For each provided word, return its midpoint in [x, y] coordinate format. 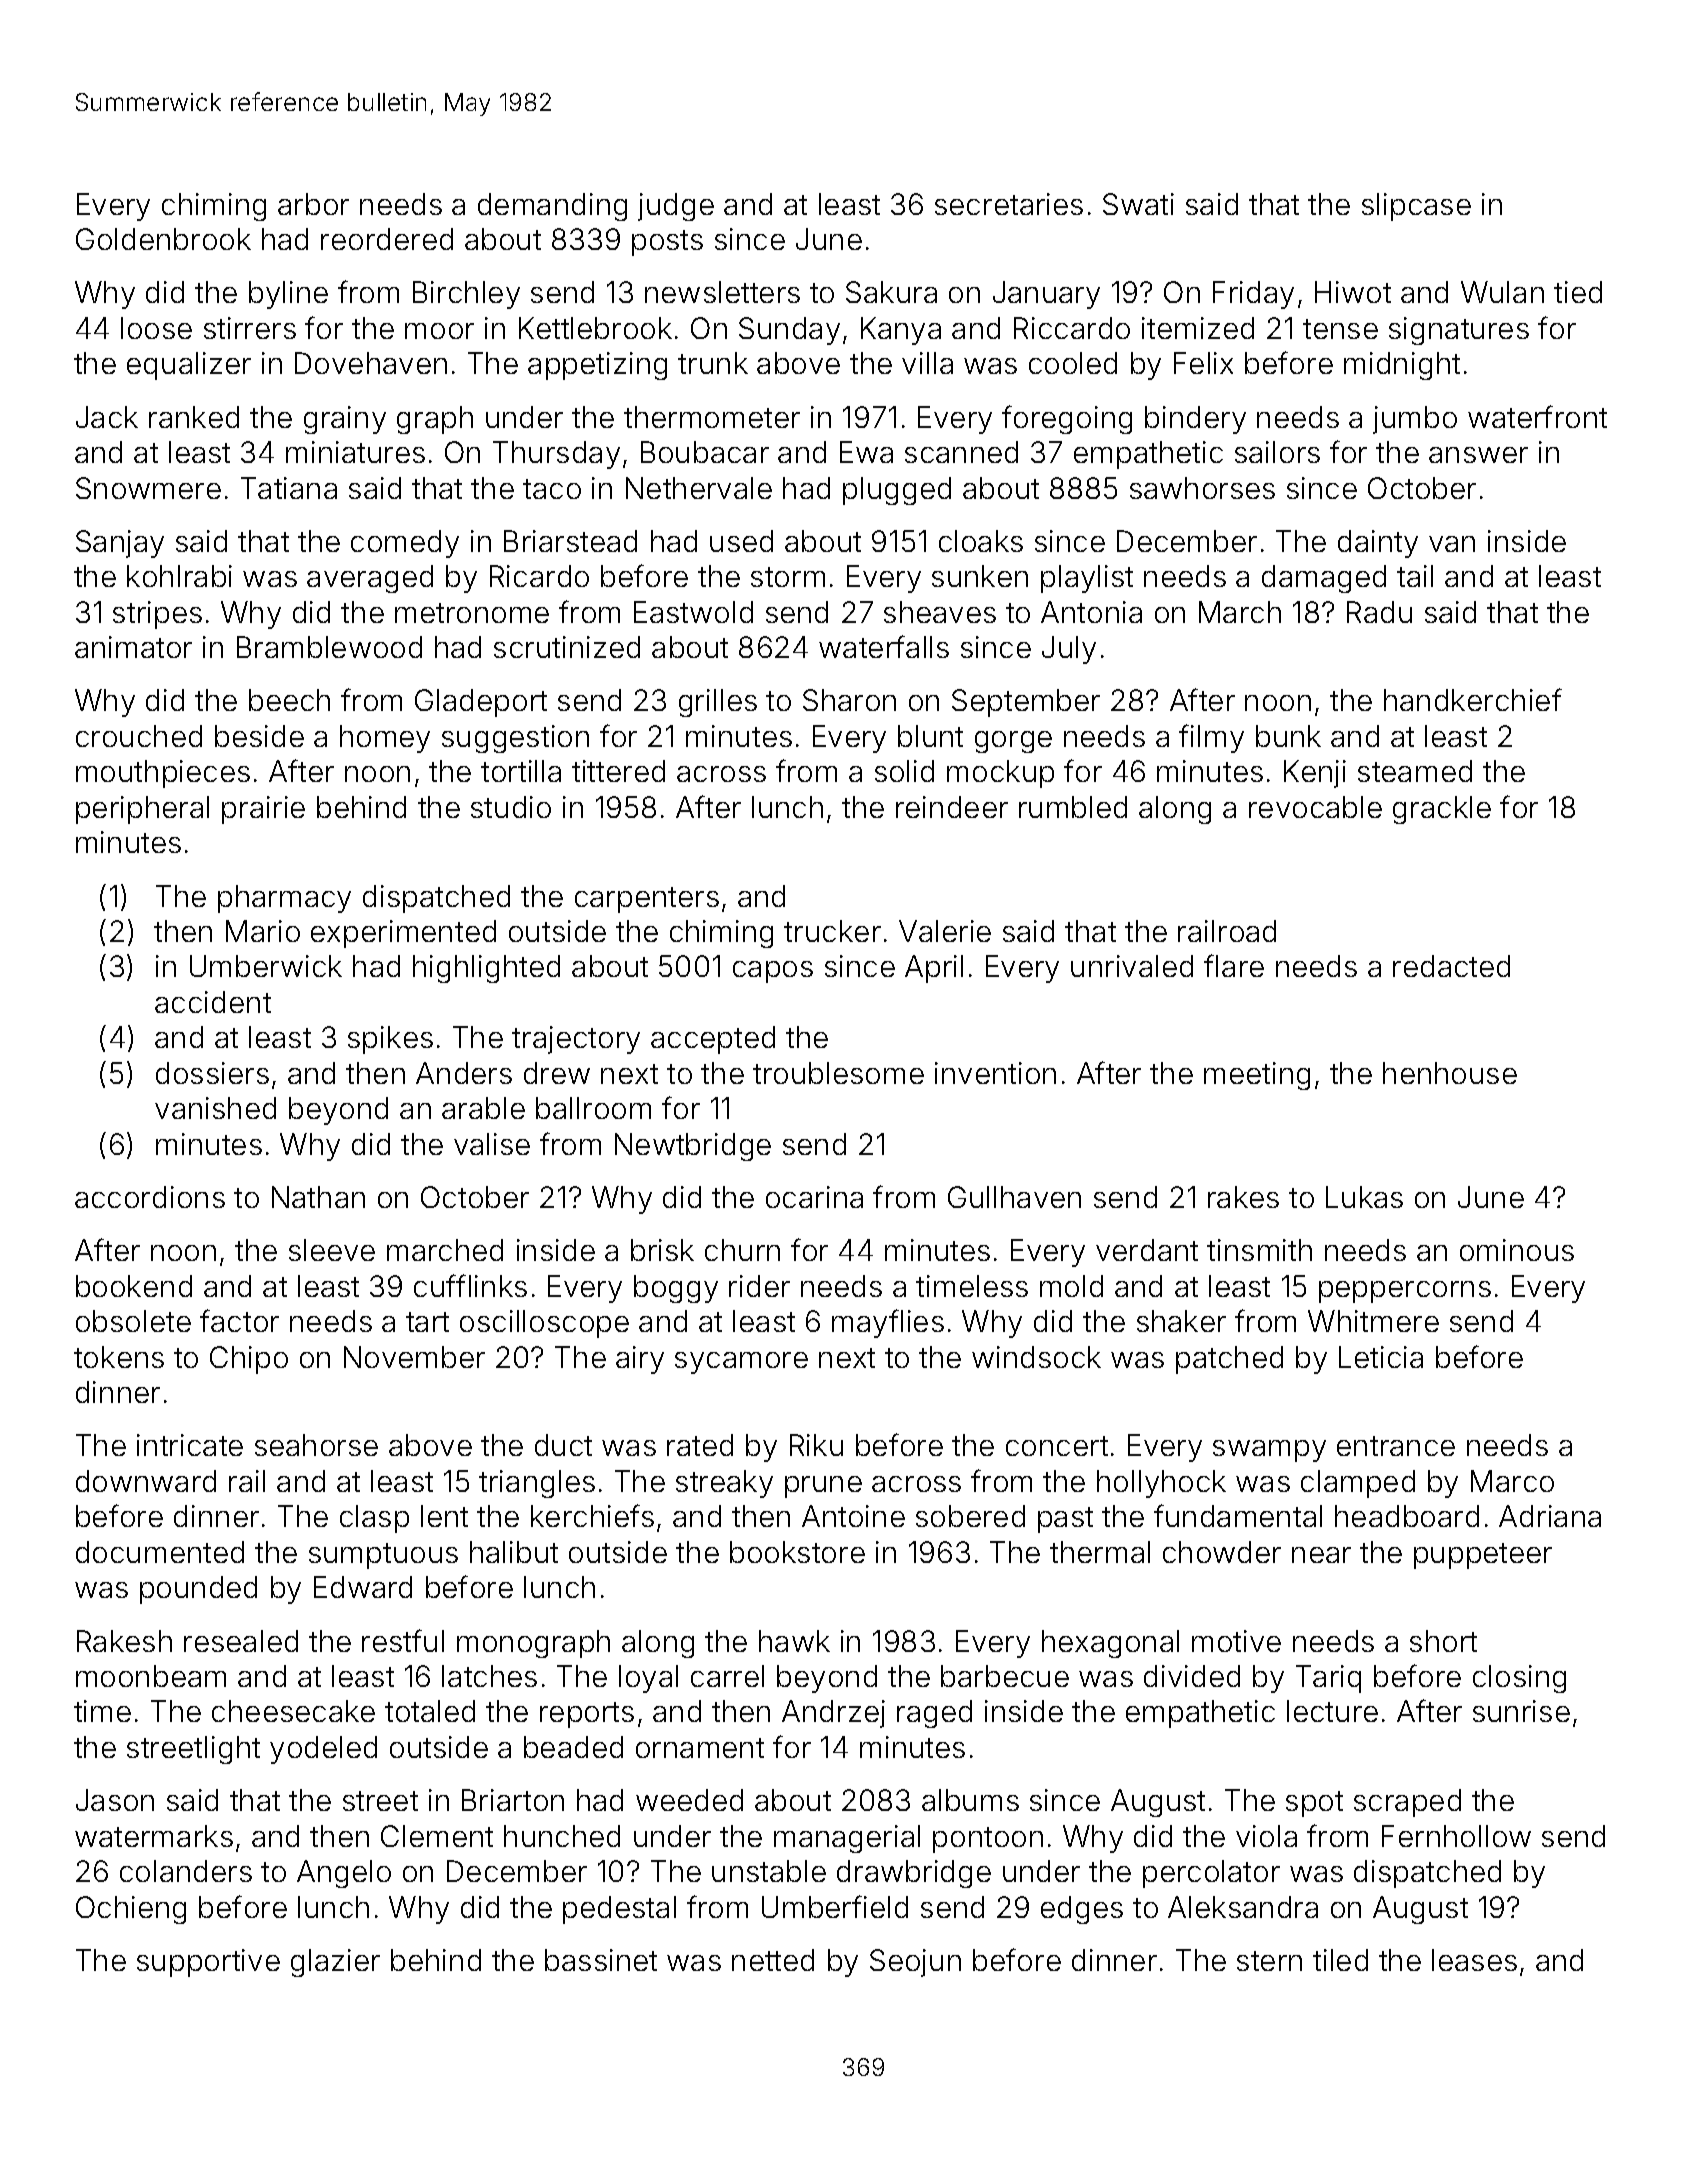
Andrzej [833, 1714]
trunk [713, 363]
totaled [430, 1711]
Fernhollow [1456, 1836]
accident [213, 1002]
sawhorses [1202, 488]
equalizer [189, 366]
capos [773, 972]
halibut [514, 1552]
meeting [1257, 1076]
